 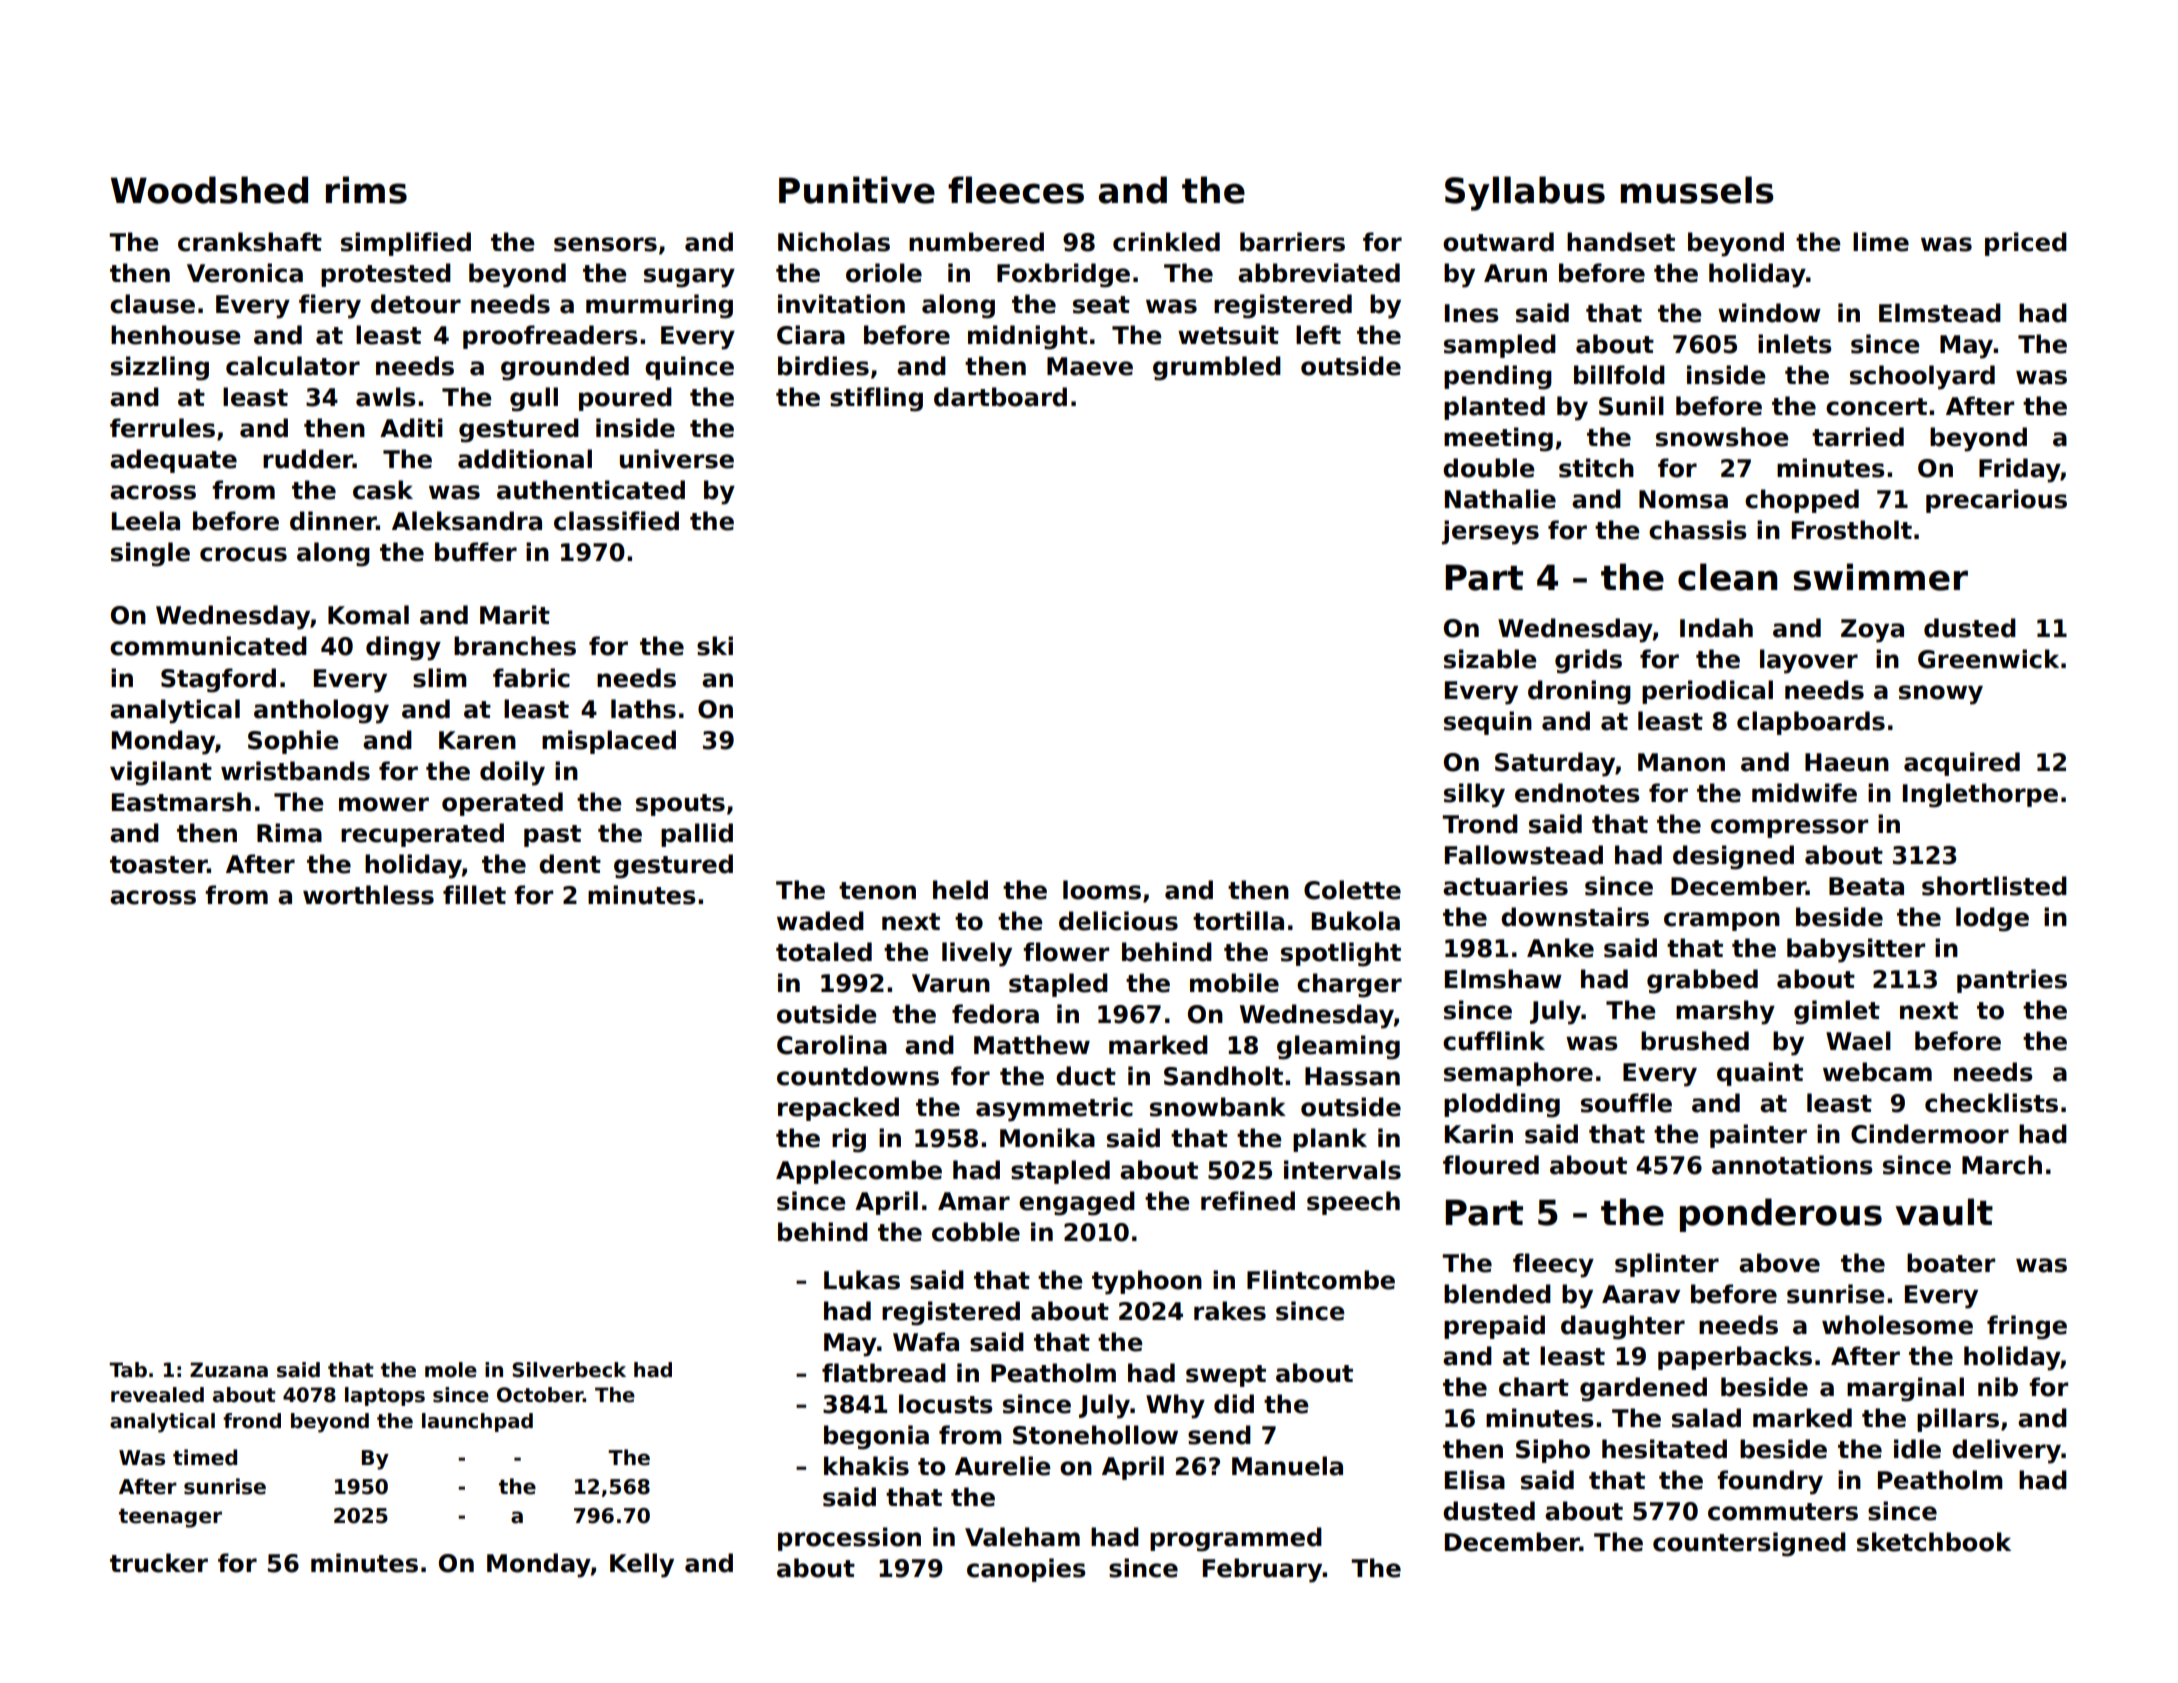 What do you see at coordinates (1749, 1544) in the document?
I see `countersigned` at bounding box center [1749, 1544].
